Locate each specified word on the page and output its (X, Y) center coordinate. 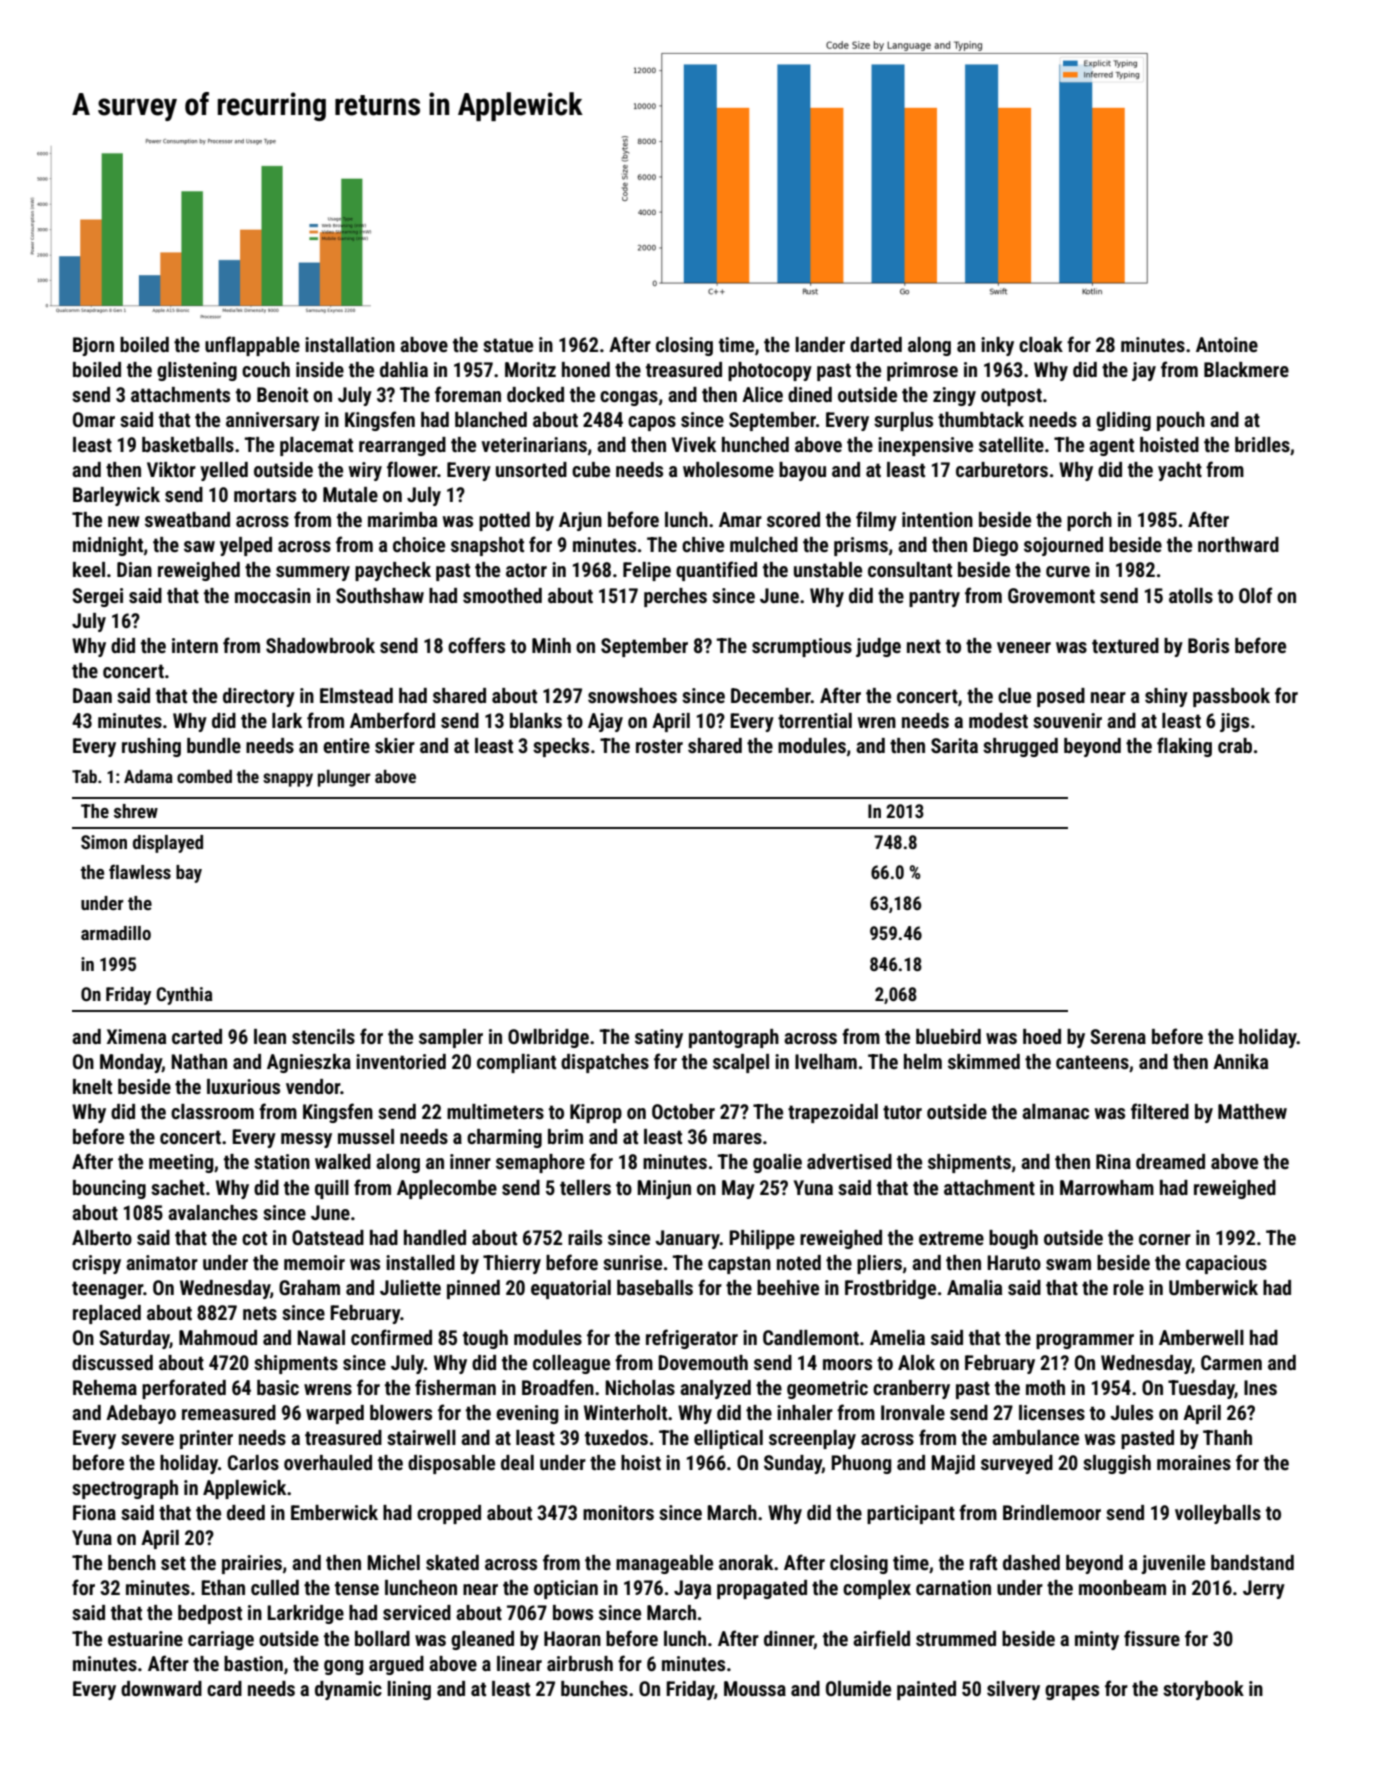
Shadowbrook (320, 645)
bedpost (210, 1614)
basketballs (188, 444)
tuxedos (616, 1437)
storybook (1203, 1690)
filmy (876, 521)
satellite (1011, 444)
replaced (107, 1314)
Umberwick (1213, 1287)
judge (878, 647)
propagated (762, 1589)
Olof (1255, 595)
